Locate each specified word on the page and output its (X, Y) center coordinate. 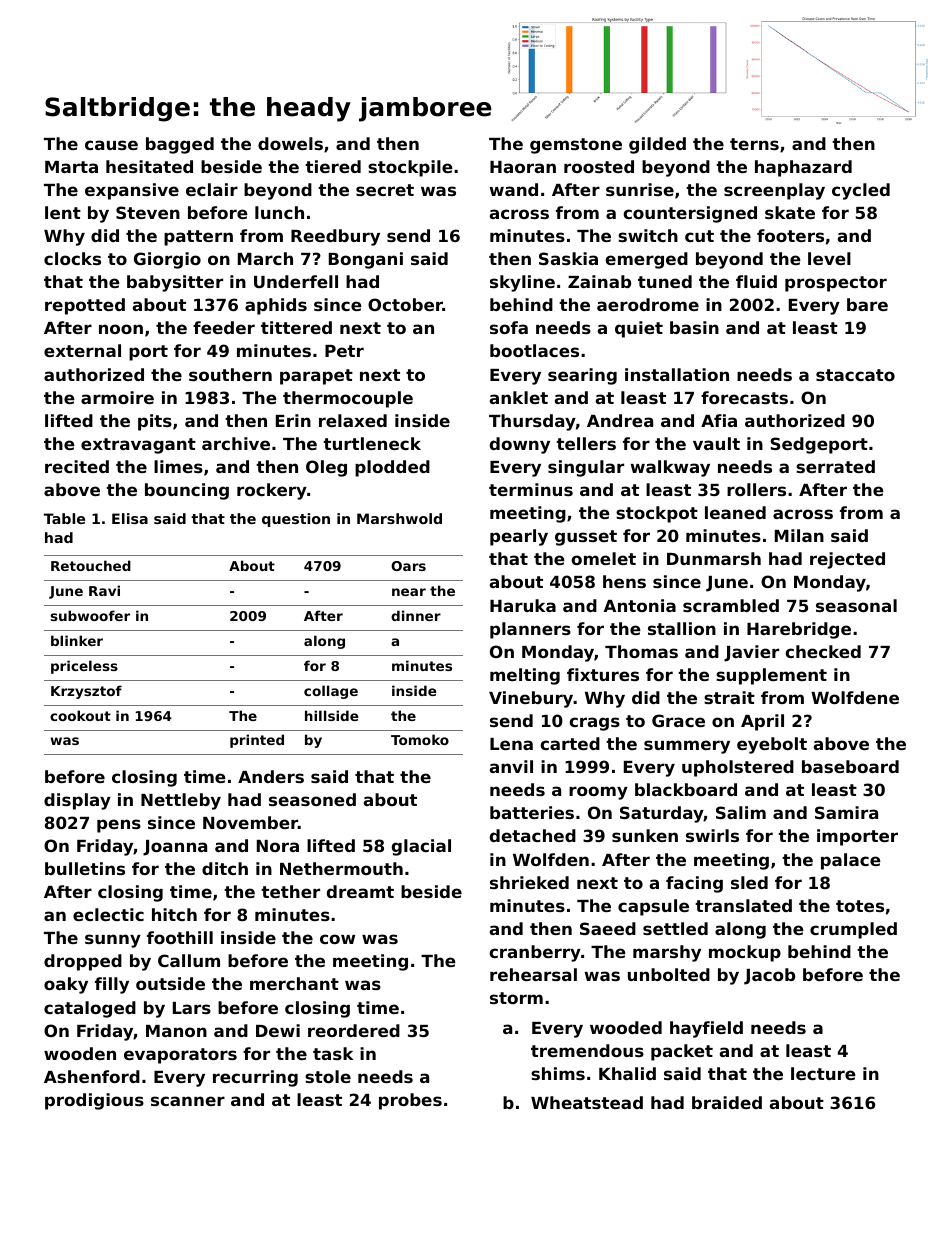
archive (236, 443)
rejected (847, 560)
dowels (290, 143)
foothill (180, 937)
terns (754, 144)
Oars (408, 566)
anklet (519, 397)
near (409, 592)
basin (694, 327)
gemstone (576, 146)
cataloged (90, 1009)
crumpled (853, 930)
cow (337, 939)
